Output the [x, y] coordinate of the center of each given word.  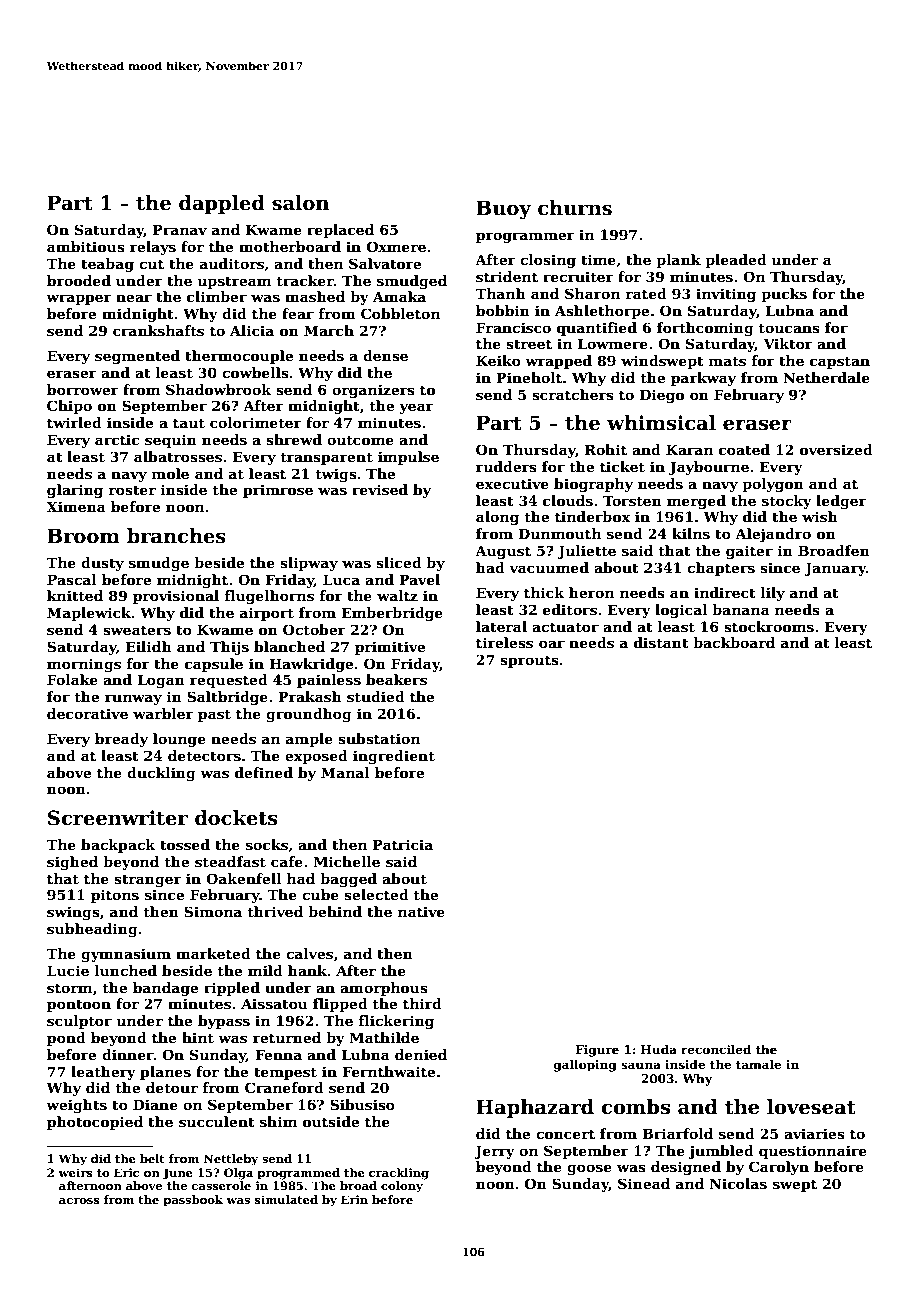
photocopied [95, 1123]
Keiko [498, 360]
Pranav [180, 229]
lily [773, 594]
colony [402, 1187]
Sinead [644, 1183]
